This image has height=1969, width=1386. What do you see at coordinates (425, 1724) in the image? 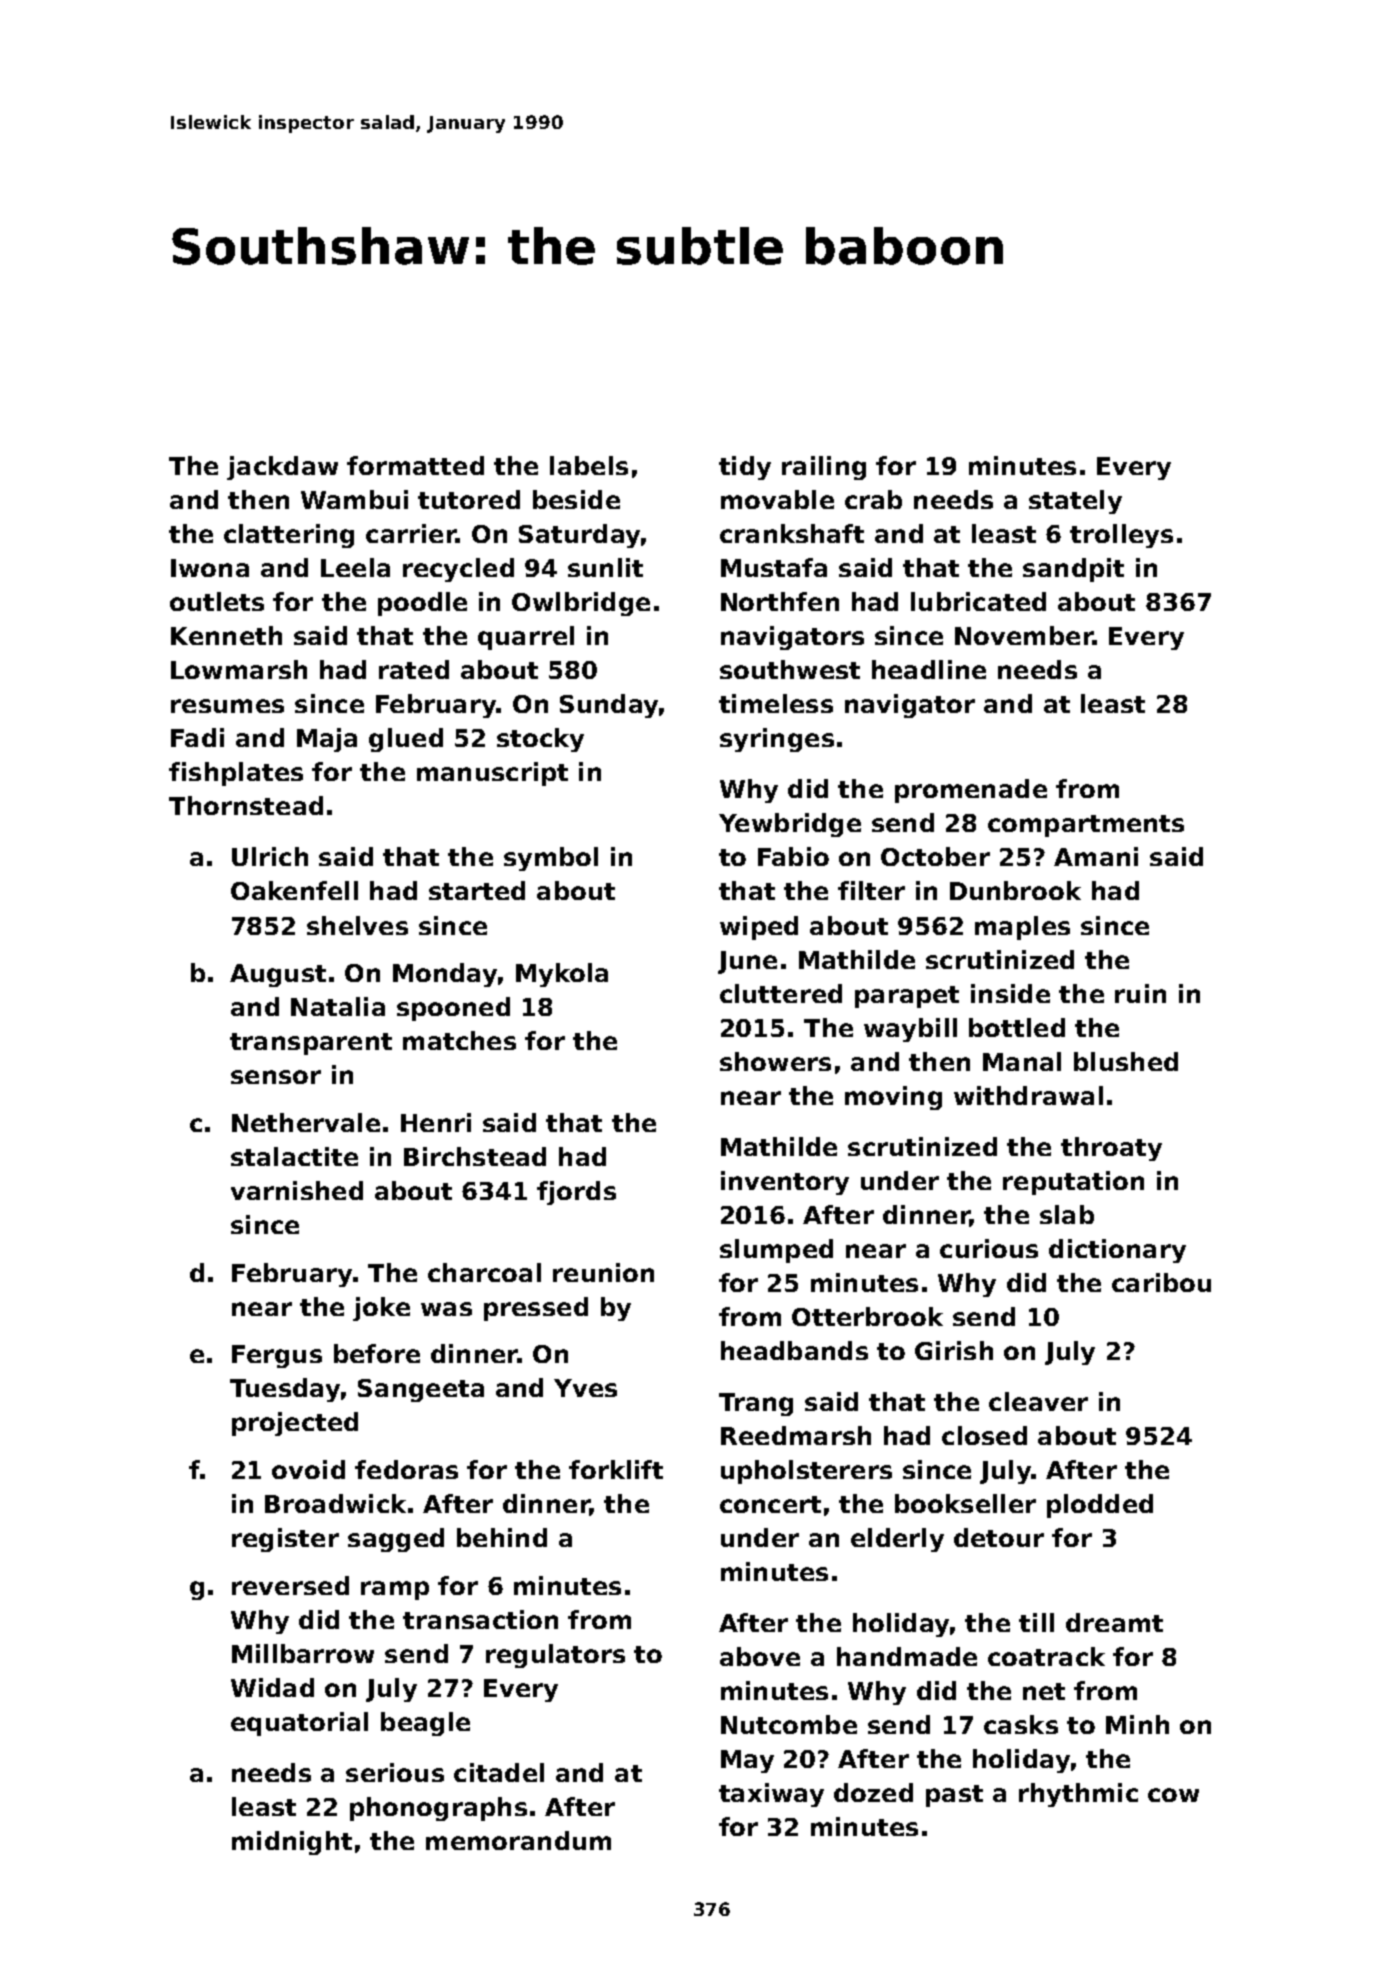
I see `beagle` at bounding box center [425, 1724].
